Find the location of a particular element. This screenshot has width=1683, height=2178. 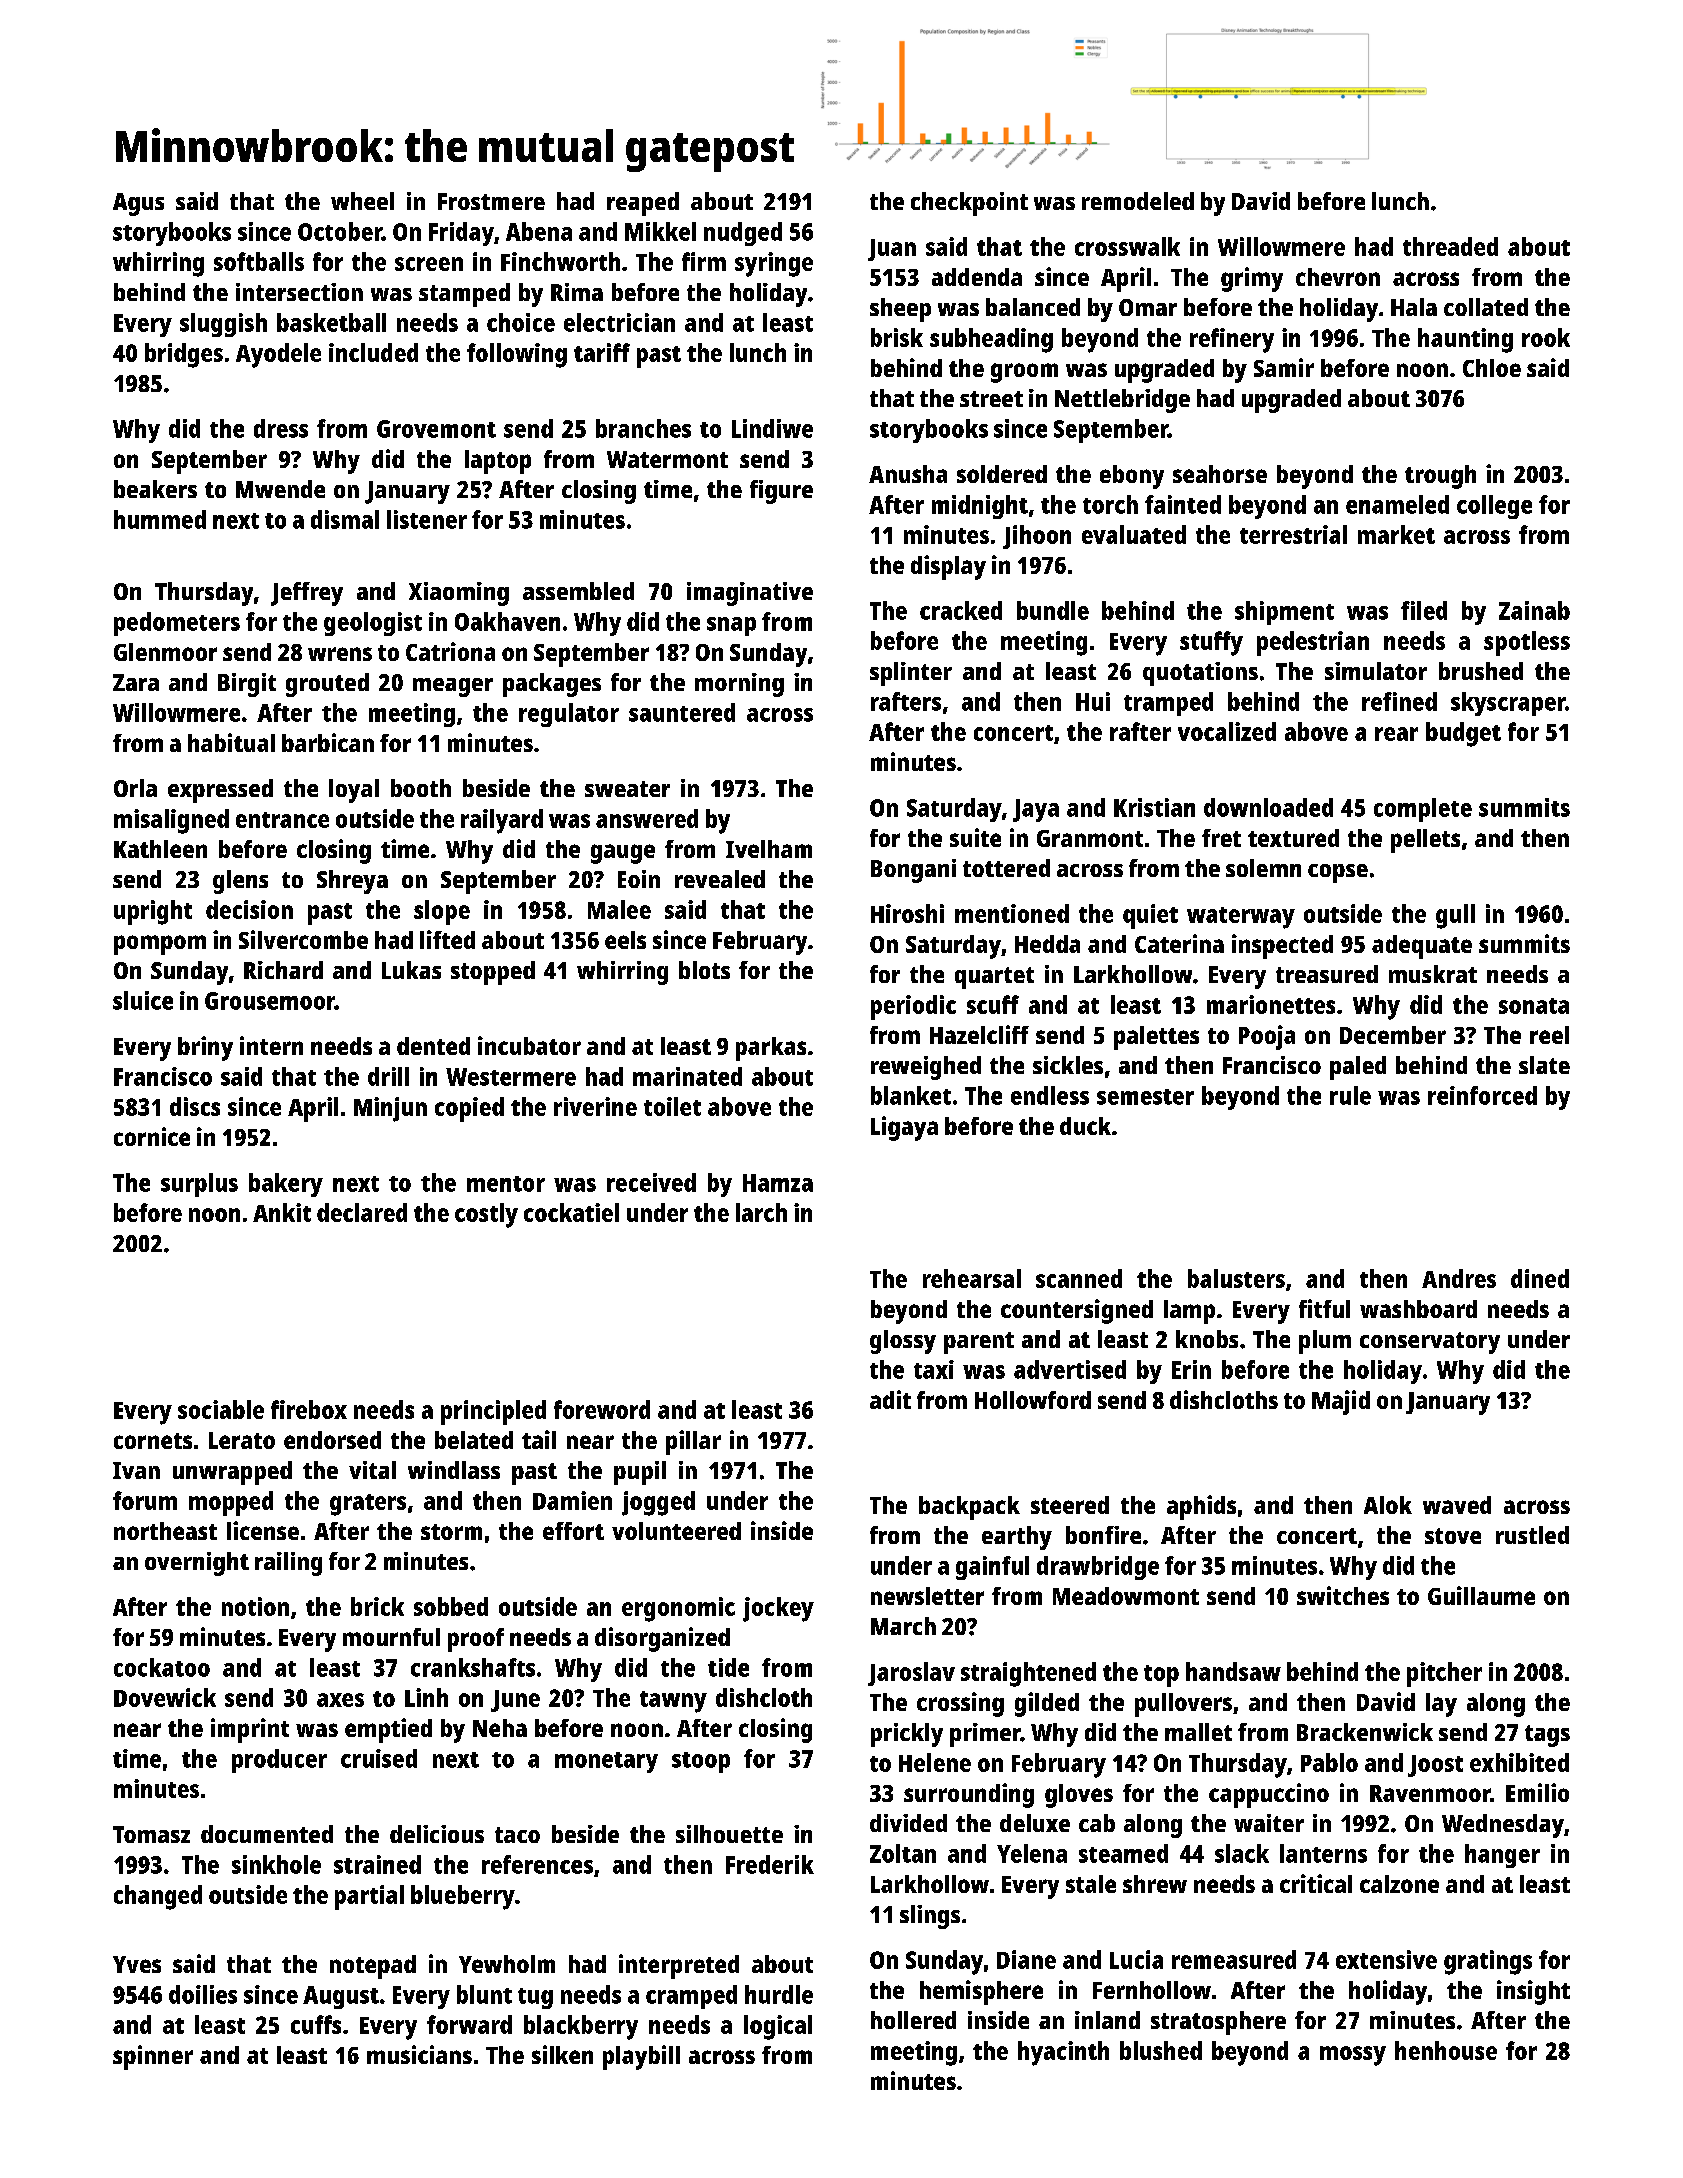

crosswalk is located at coordinates (1127, 246).
